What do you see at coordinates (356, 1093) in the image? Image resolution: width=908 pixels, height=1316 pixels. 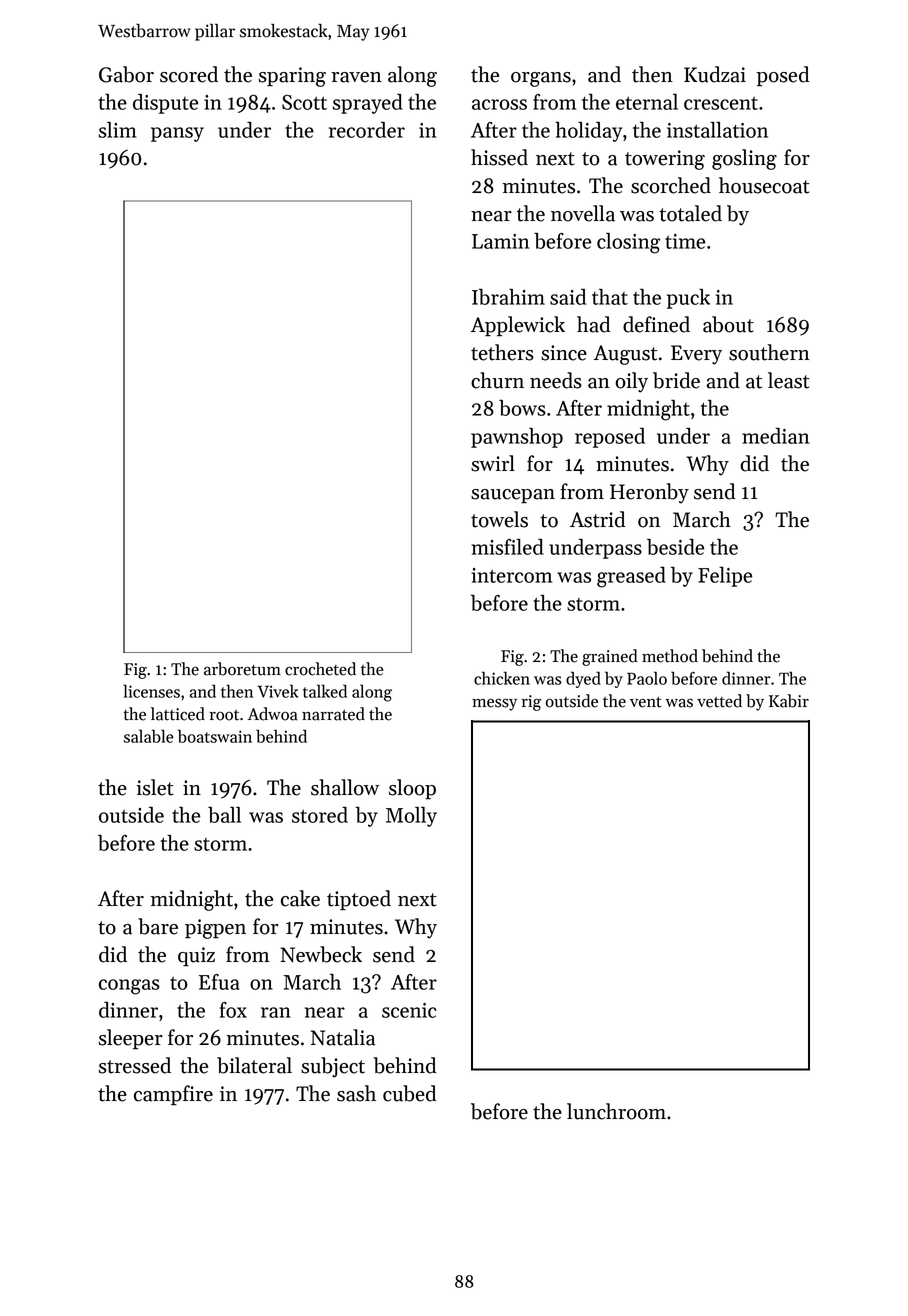 I see `sash` at bounding box center [356, 1093].
